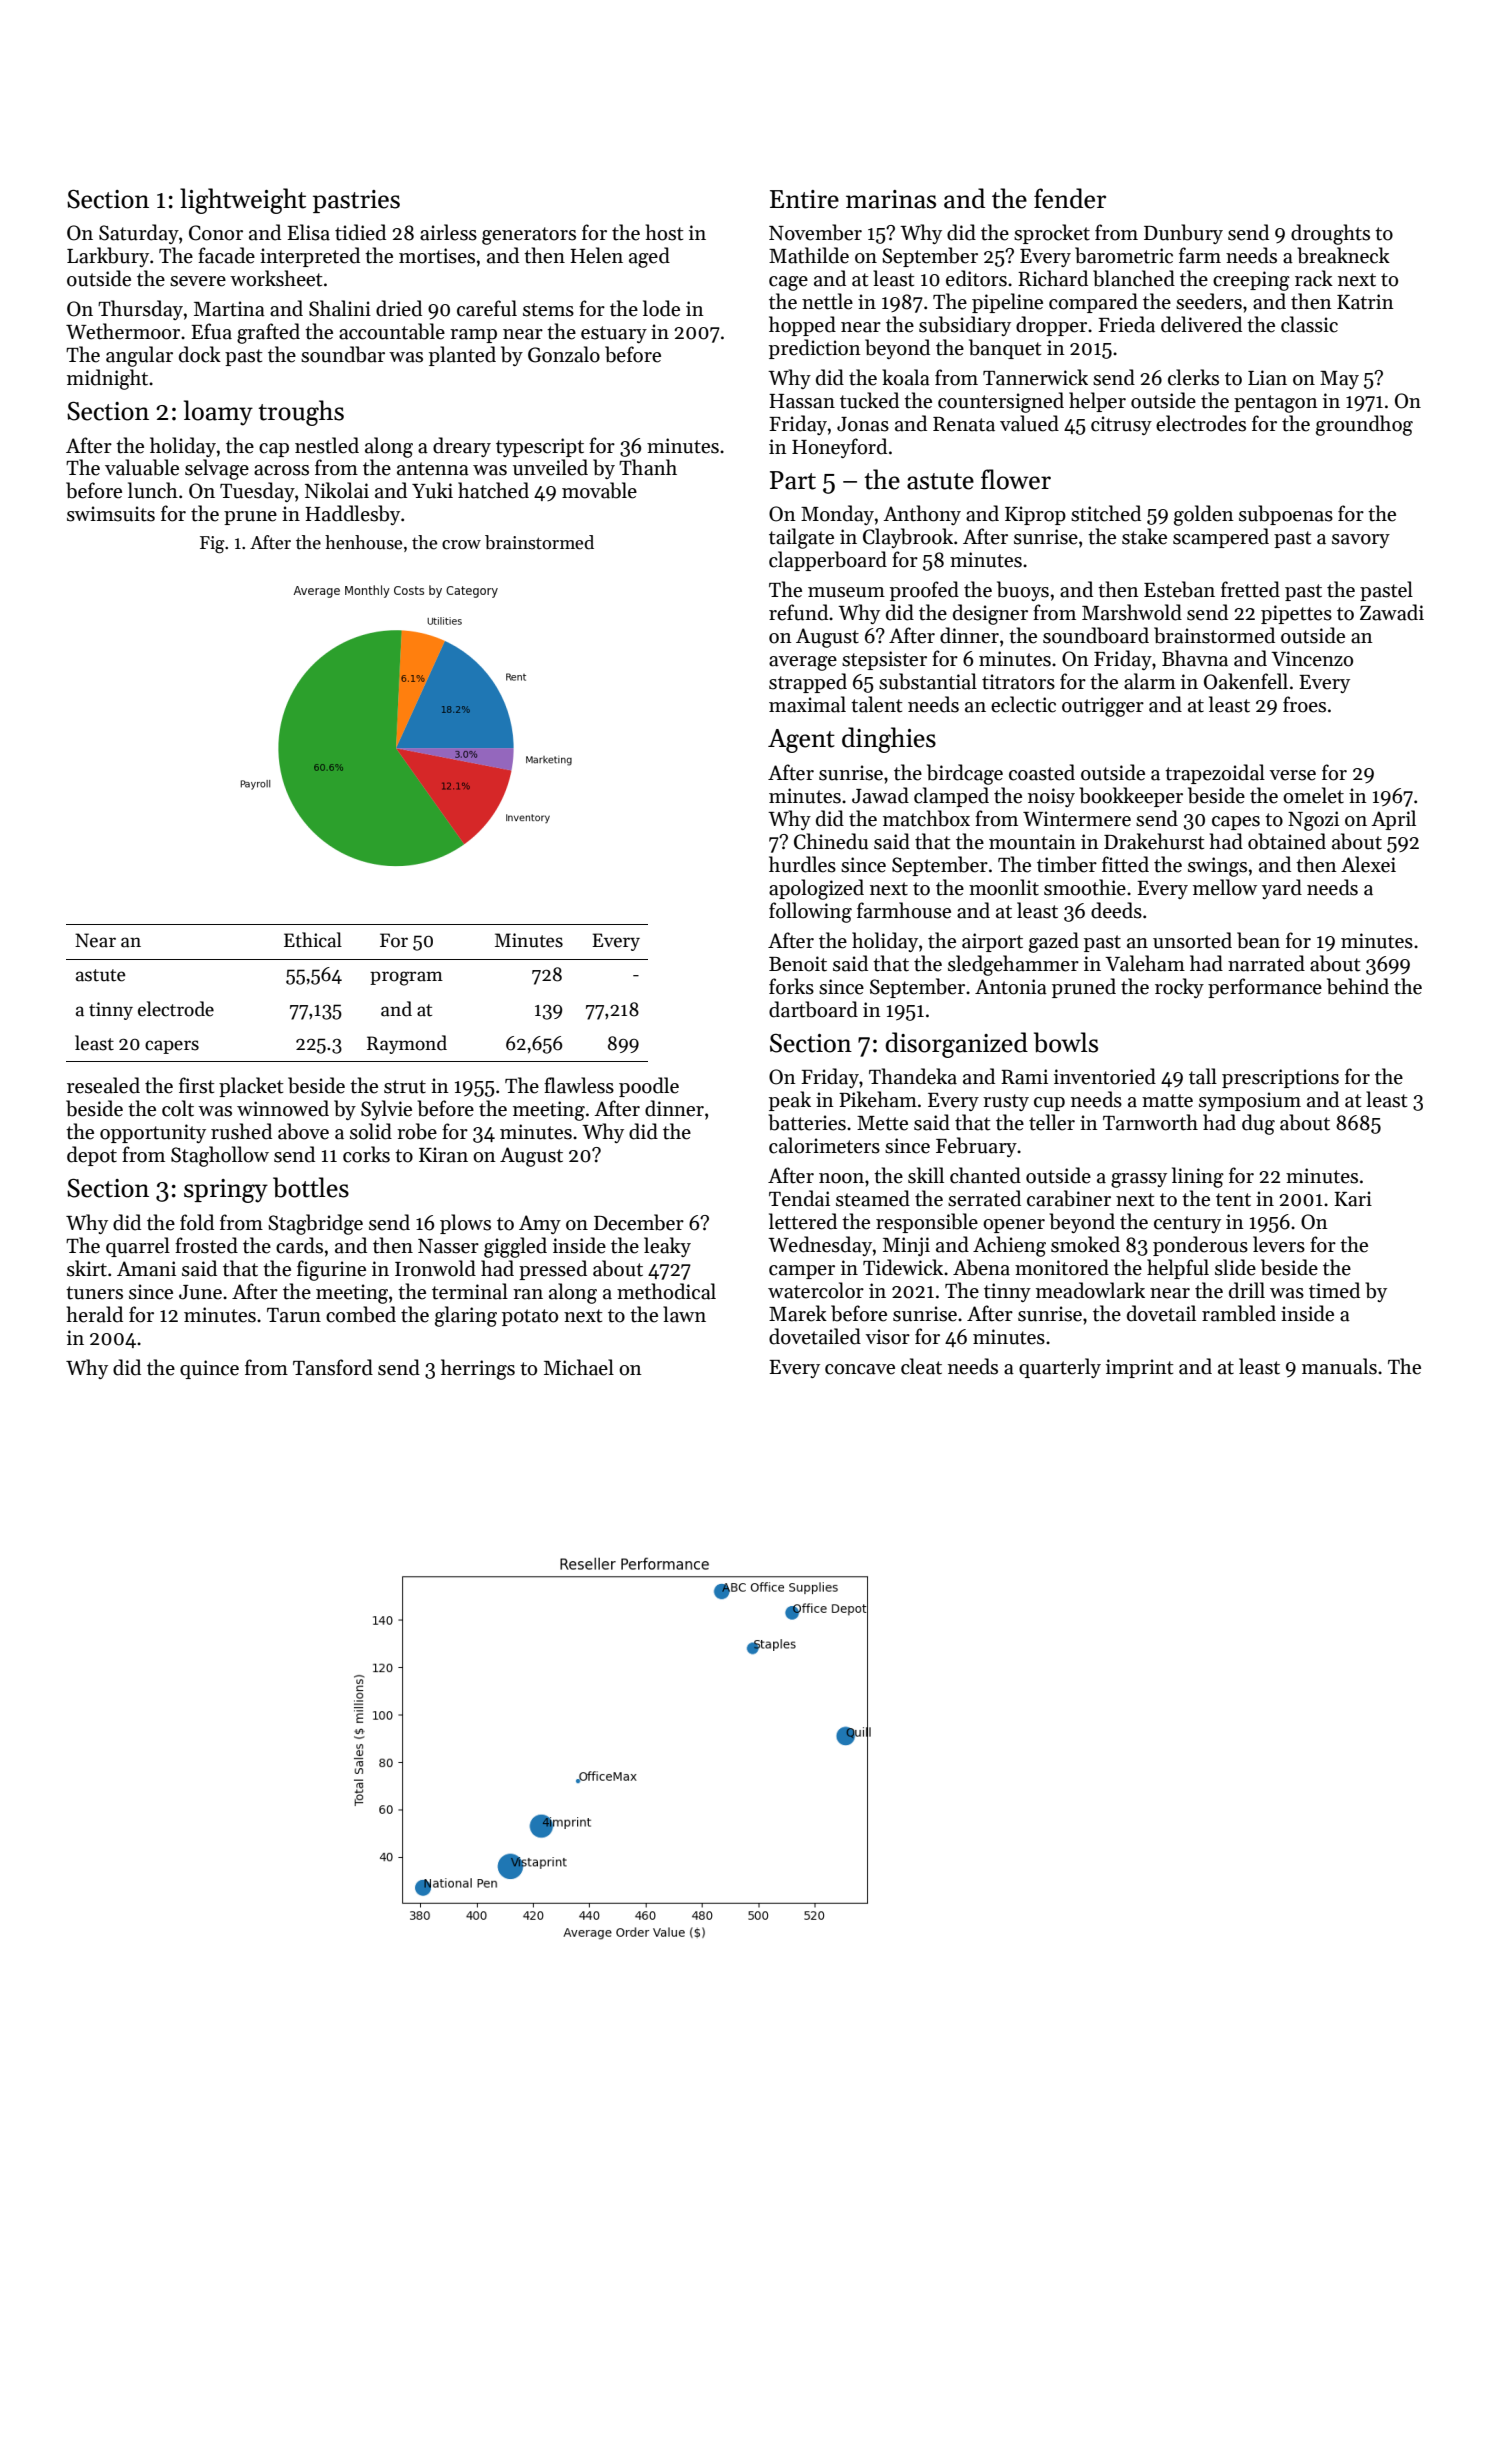  What do you see at coordinates (1392, 612) in the page?
I see `Zawadi` at bounding box center [1392, 612].
